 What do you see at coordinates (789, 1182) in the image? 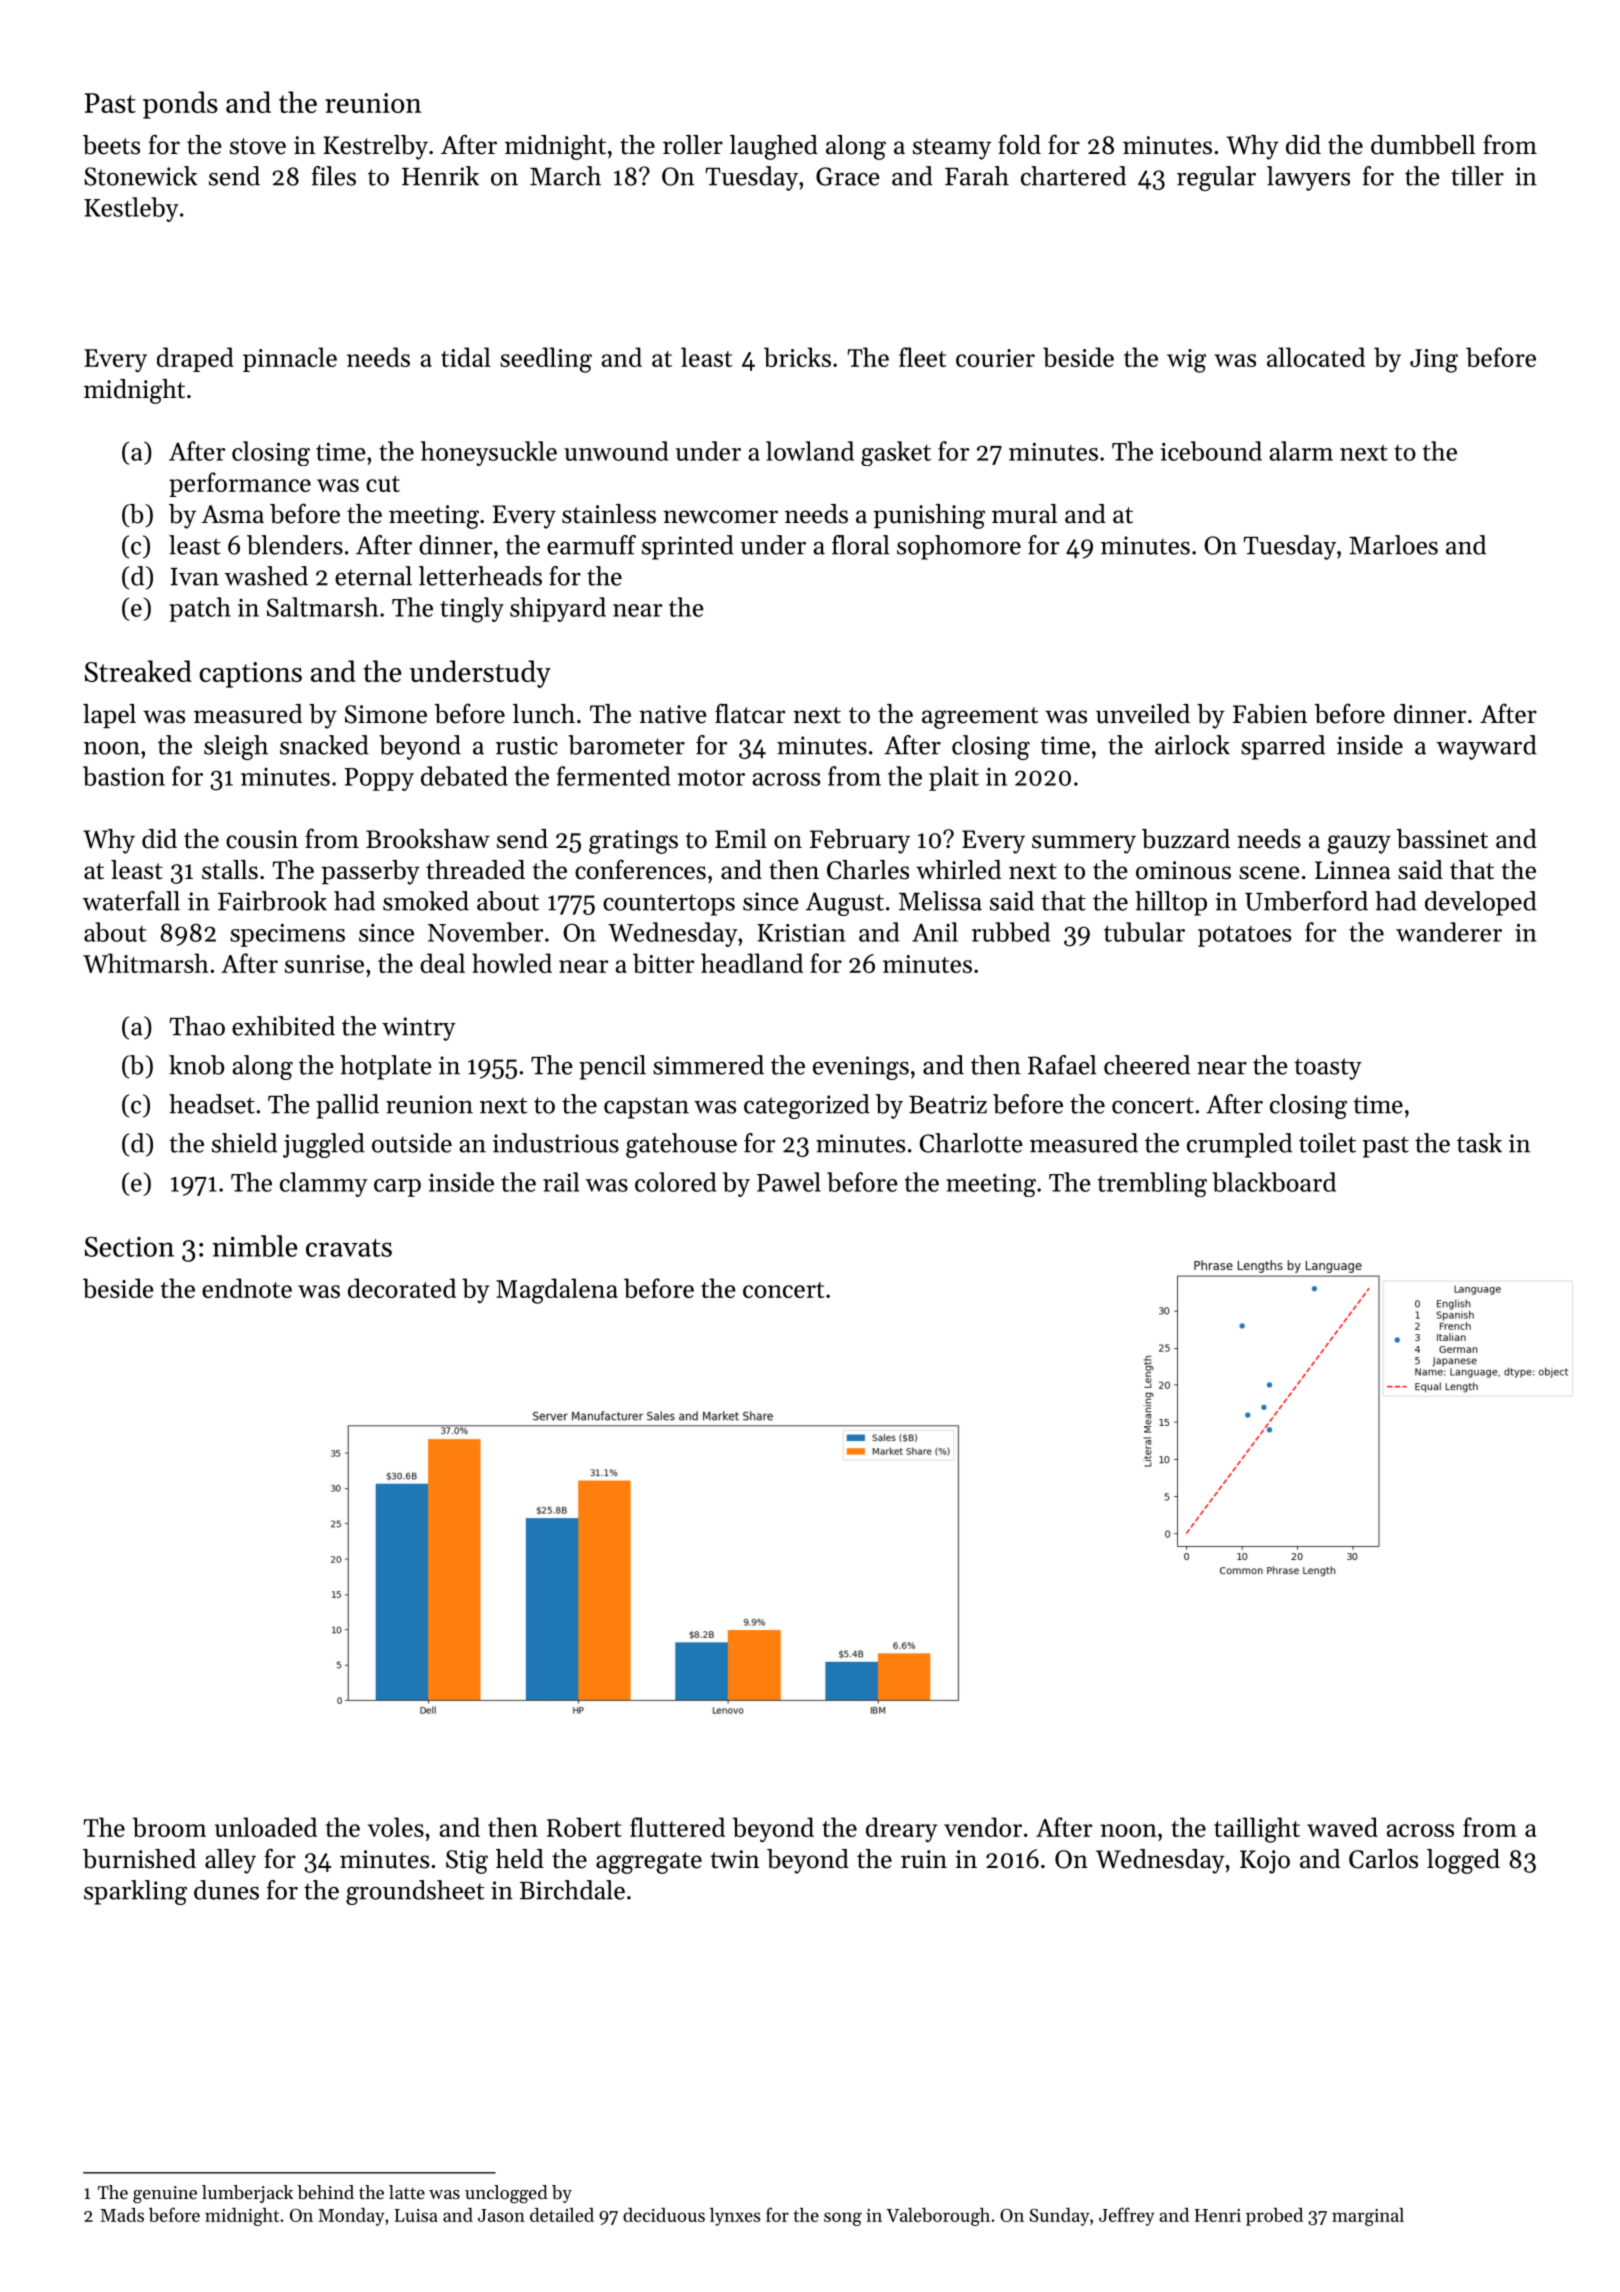
I see `Pawel` at bounding box center [789, 1182].
